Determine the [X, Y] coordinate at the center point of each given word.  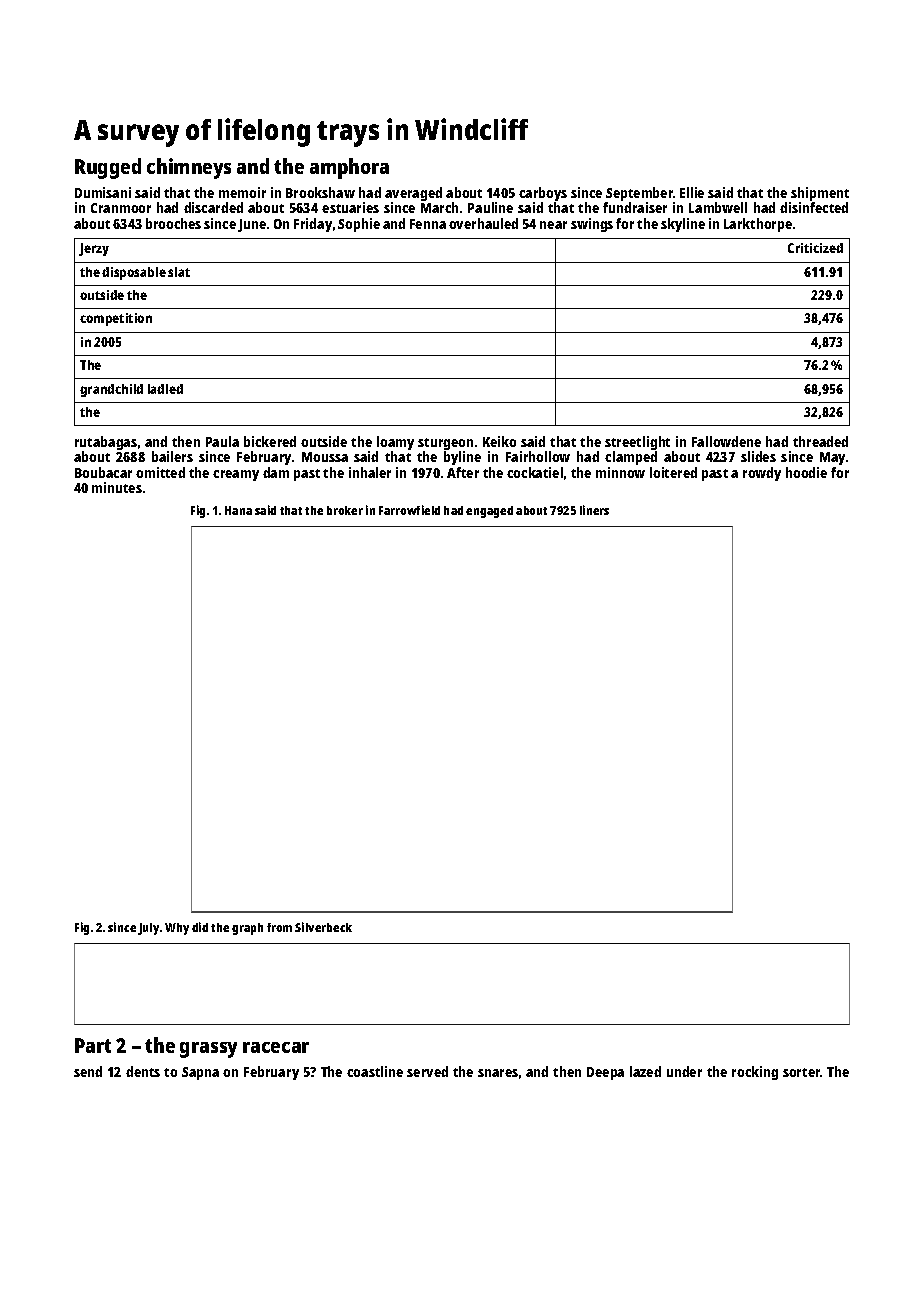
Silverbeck [323, 927]
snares [498, 1073]
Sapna [200, 1073]
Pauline [490, 207]
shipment [820, 194]
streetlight [637, 443]
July [148, 929]
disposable [134, 273]
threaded [820, 441]
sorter [801, 1072]
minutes [117, 487]
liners [594, 510]
